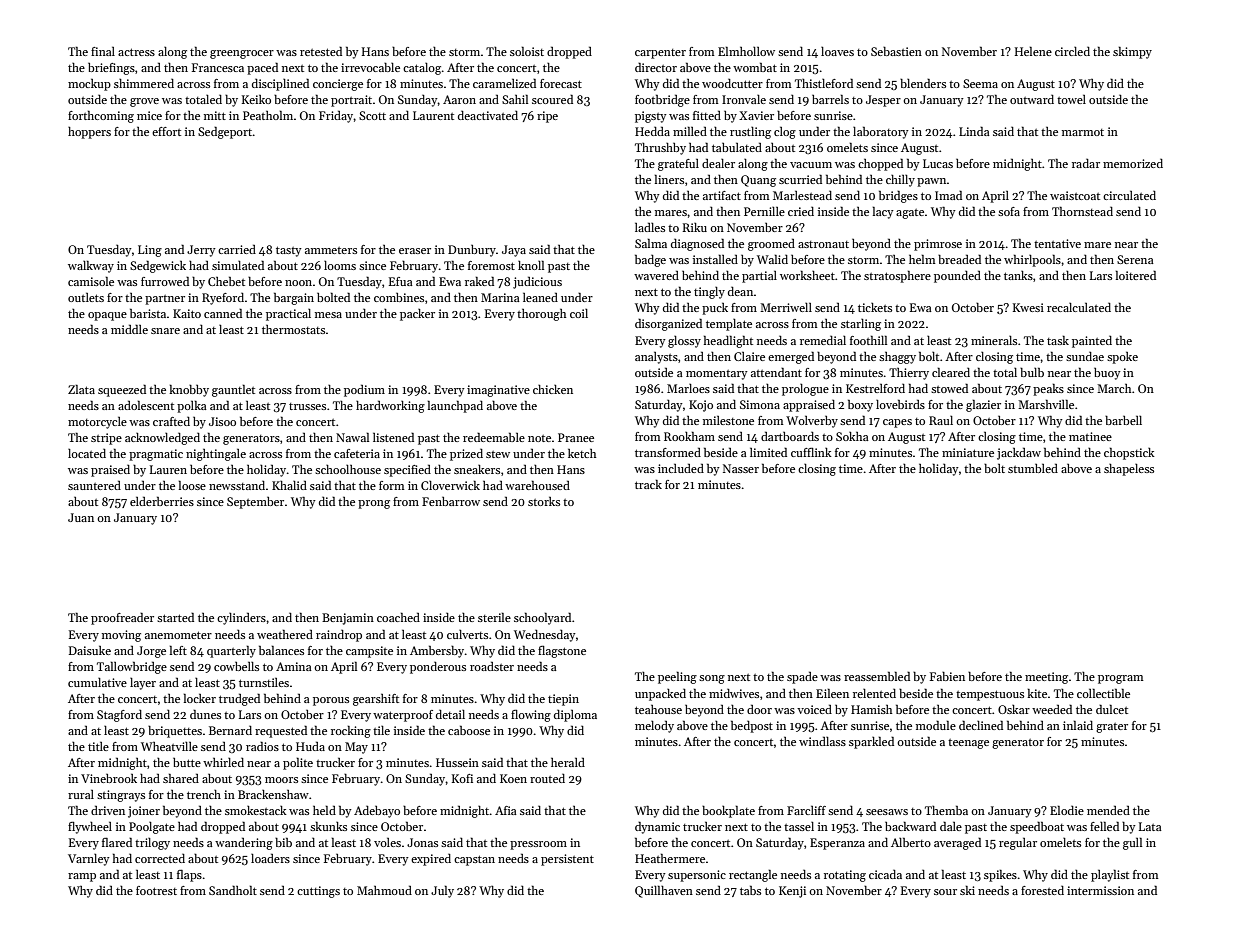 The height and width of the screenshot is (952, 1233). I want to click on Sedgeport, so click(225, 132).
